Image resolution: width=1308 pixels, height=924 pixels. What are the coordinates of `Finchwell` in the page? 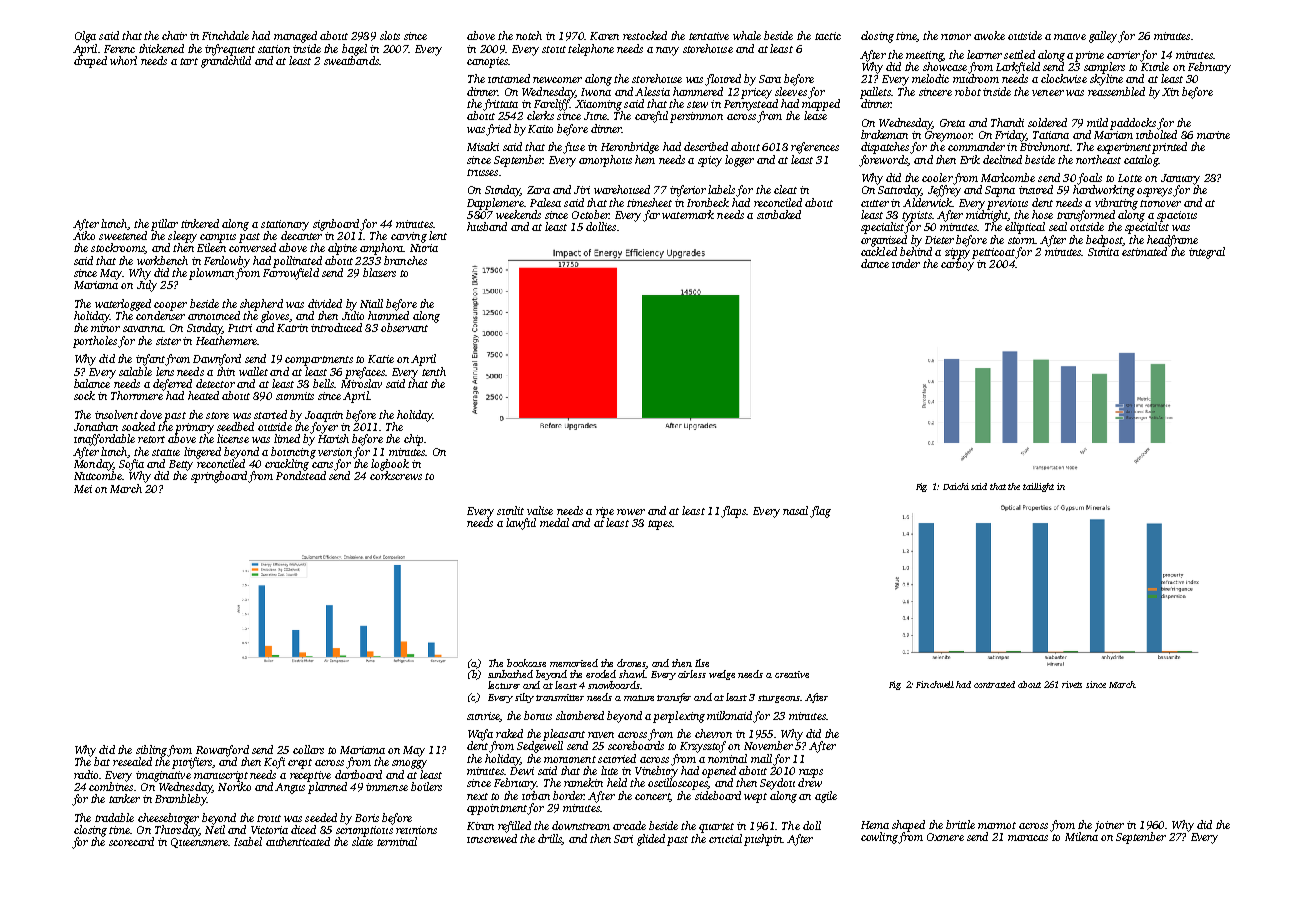 It's located at (935, 684).
